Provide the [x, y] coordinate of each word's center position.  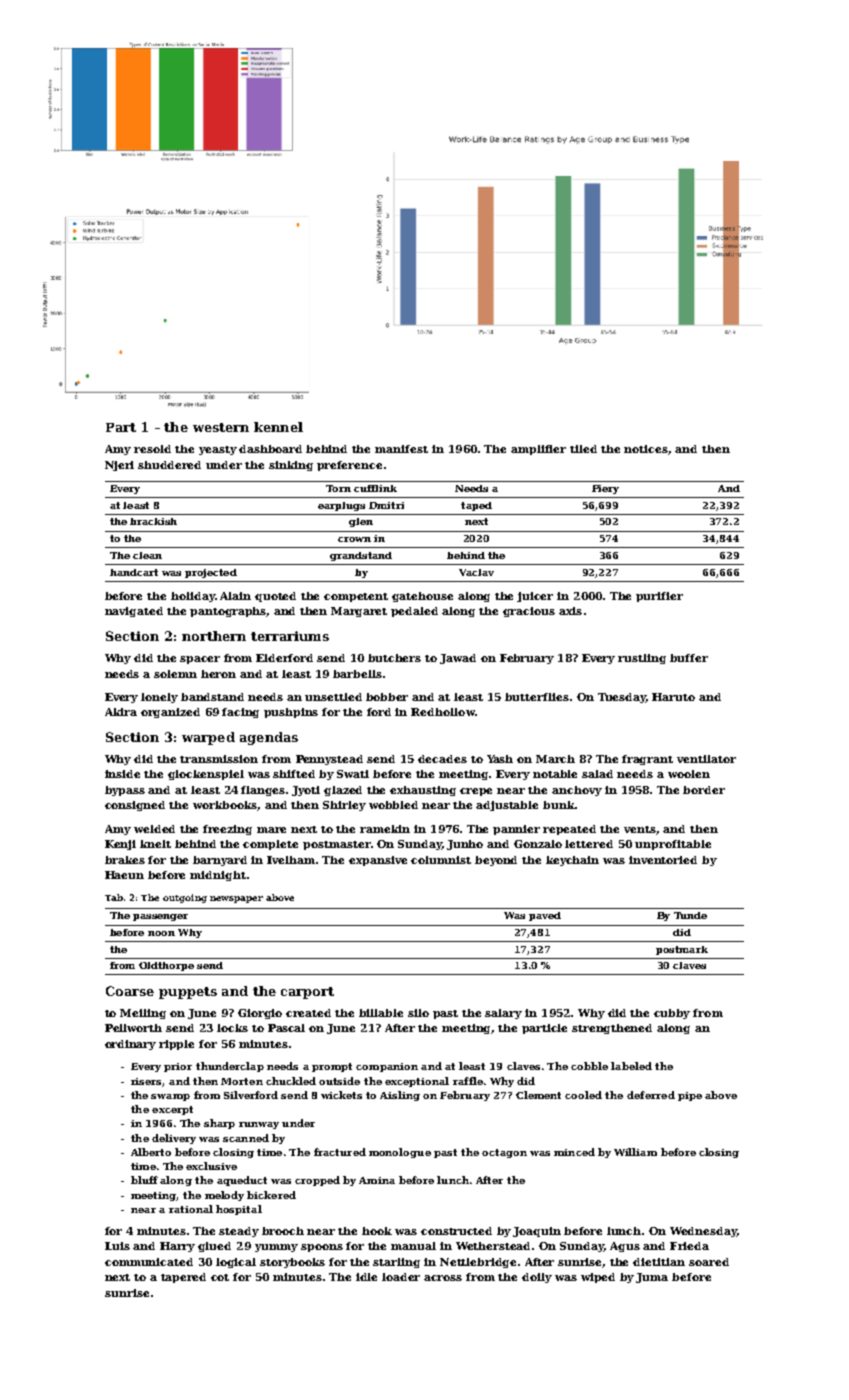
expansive [378, 861]
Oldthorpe [166, 966]
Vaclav [476, 572]
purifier [659, 597]
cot [220, 1277]
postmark [682, 950]
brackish [153, 521]
